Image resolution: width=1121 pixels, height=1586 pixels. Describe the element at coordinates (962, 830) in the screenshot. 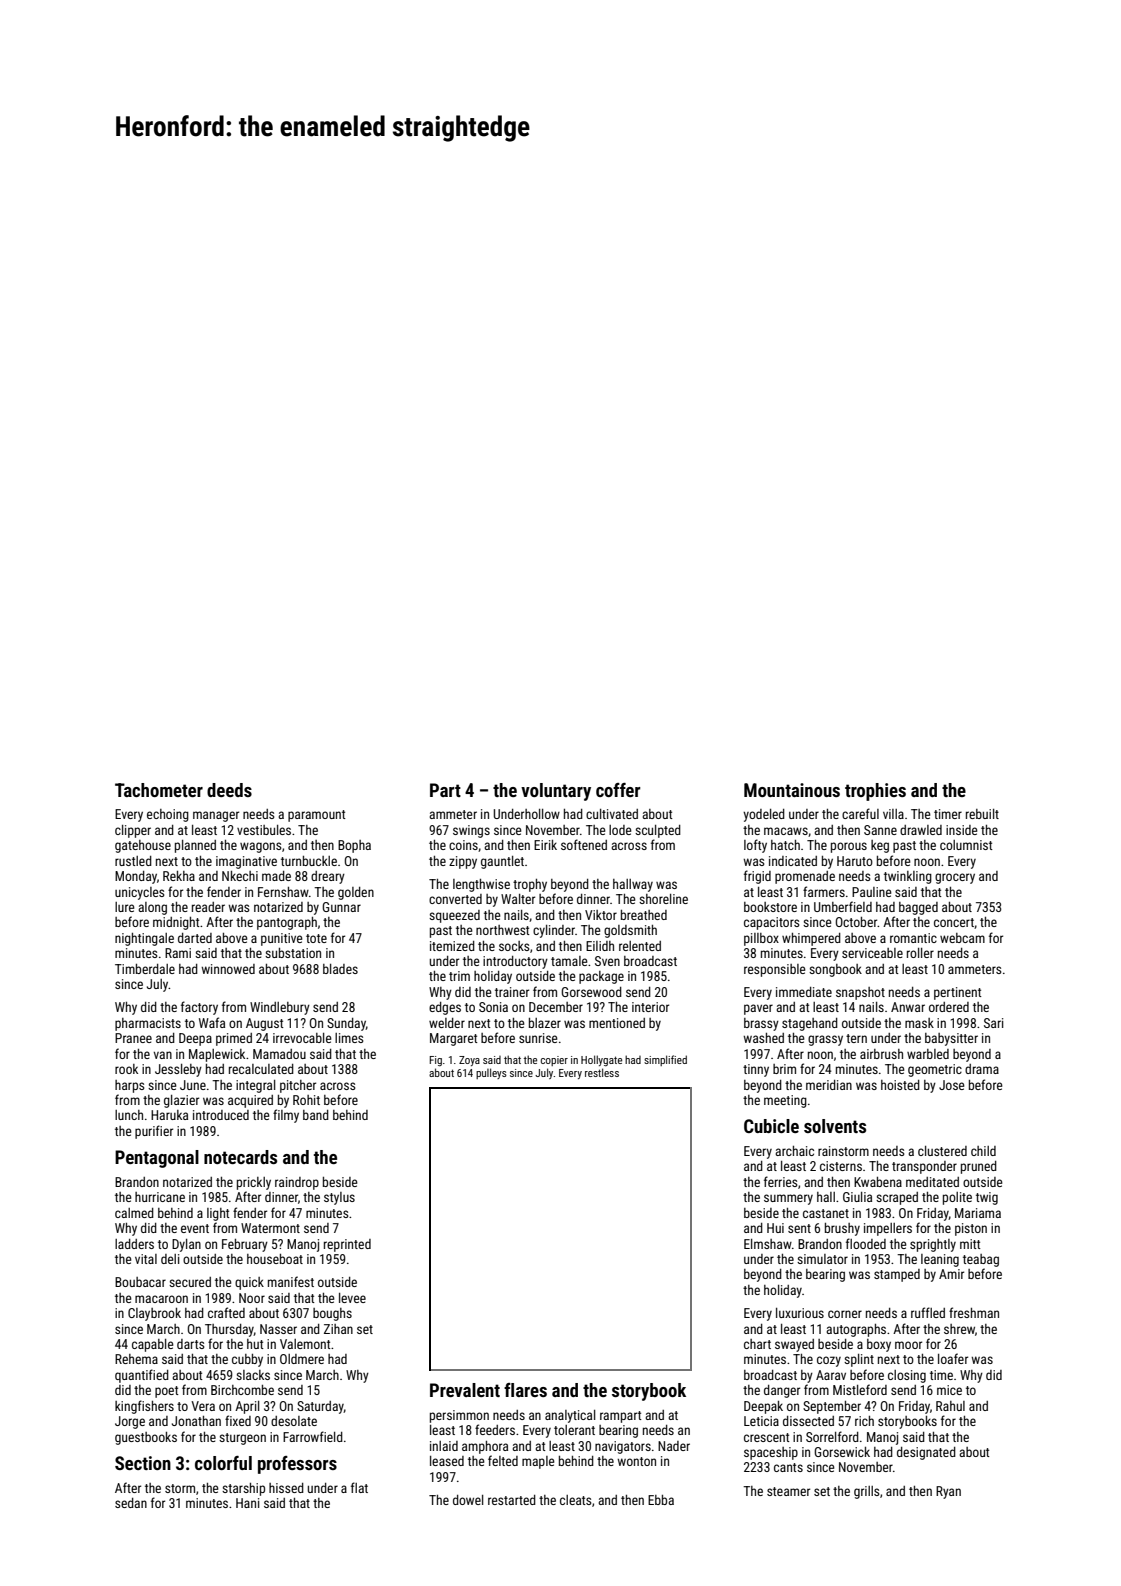

I see `inside` at that location.
